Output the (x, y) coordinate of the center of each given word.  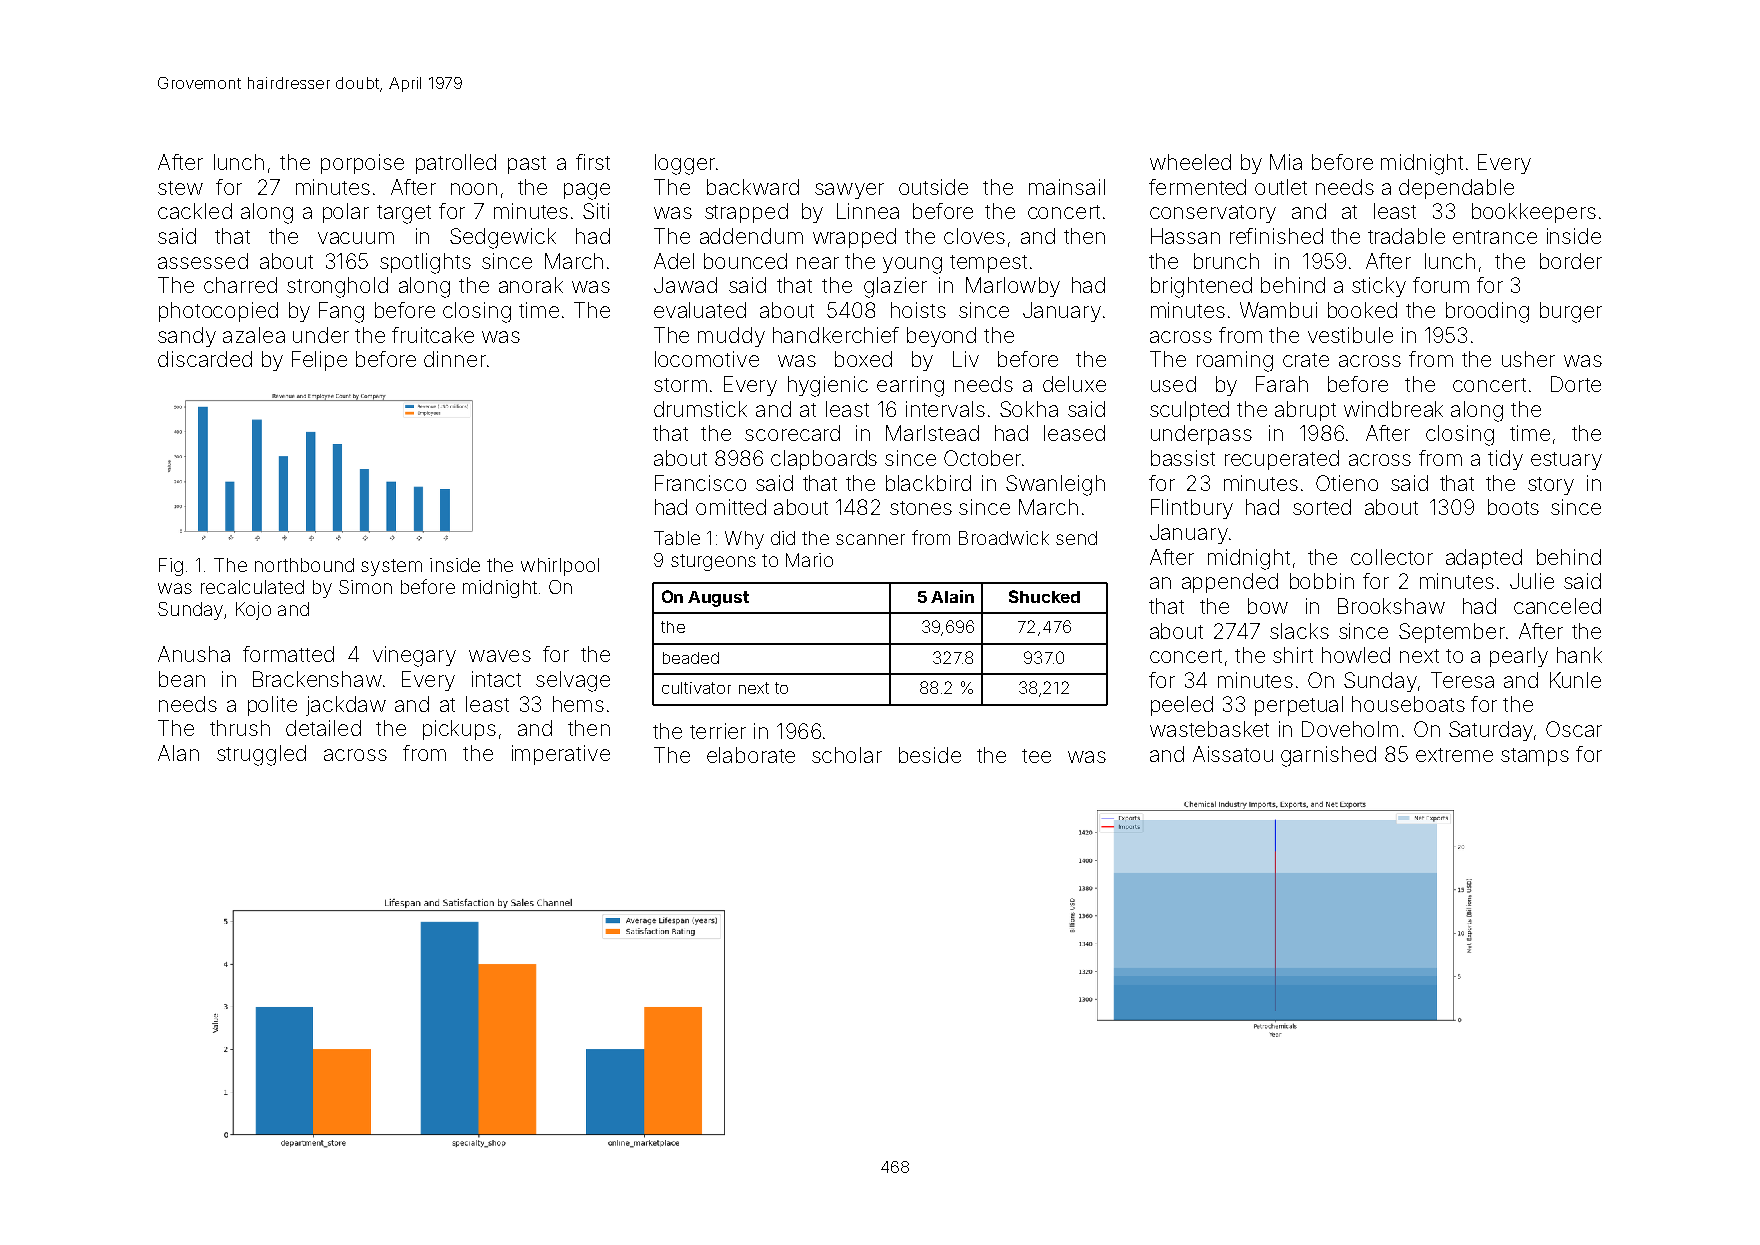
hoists (918, 310)
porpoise (362, 164)
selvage (573, 681)
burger (1571, 312)
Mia (1286, 162)
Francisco (700, 483)
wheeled (1190, 162)
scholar (847, 755)
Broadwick (1004, 538)
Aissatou (1233, 754)
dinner (455, 359)
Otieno (1347, 483)
